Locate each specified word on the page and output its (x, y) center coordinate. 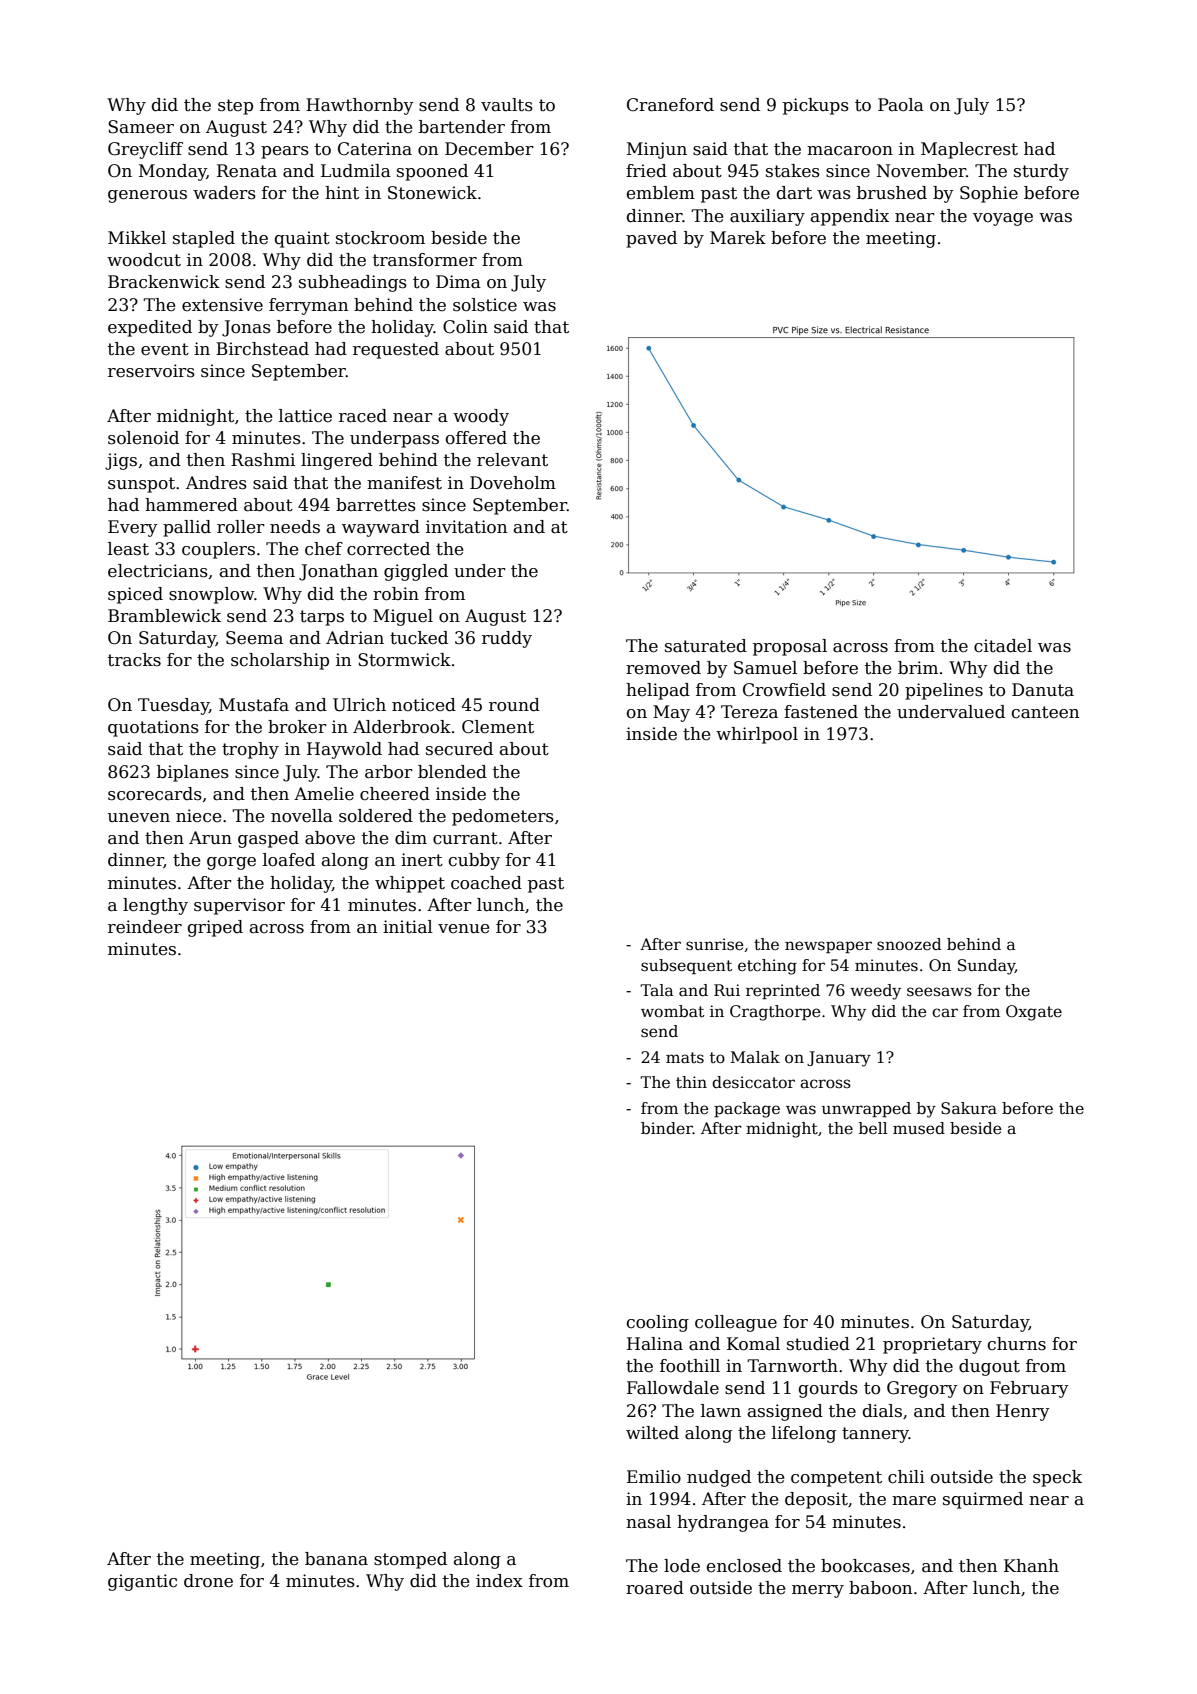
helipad (658, 691)
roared (655, 1588)
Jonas (246, 328)
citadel (1003, 646)
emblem (661, 193)
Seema (254, 638)
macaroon (850, 151)
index (499, 1581)
